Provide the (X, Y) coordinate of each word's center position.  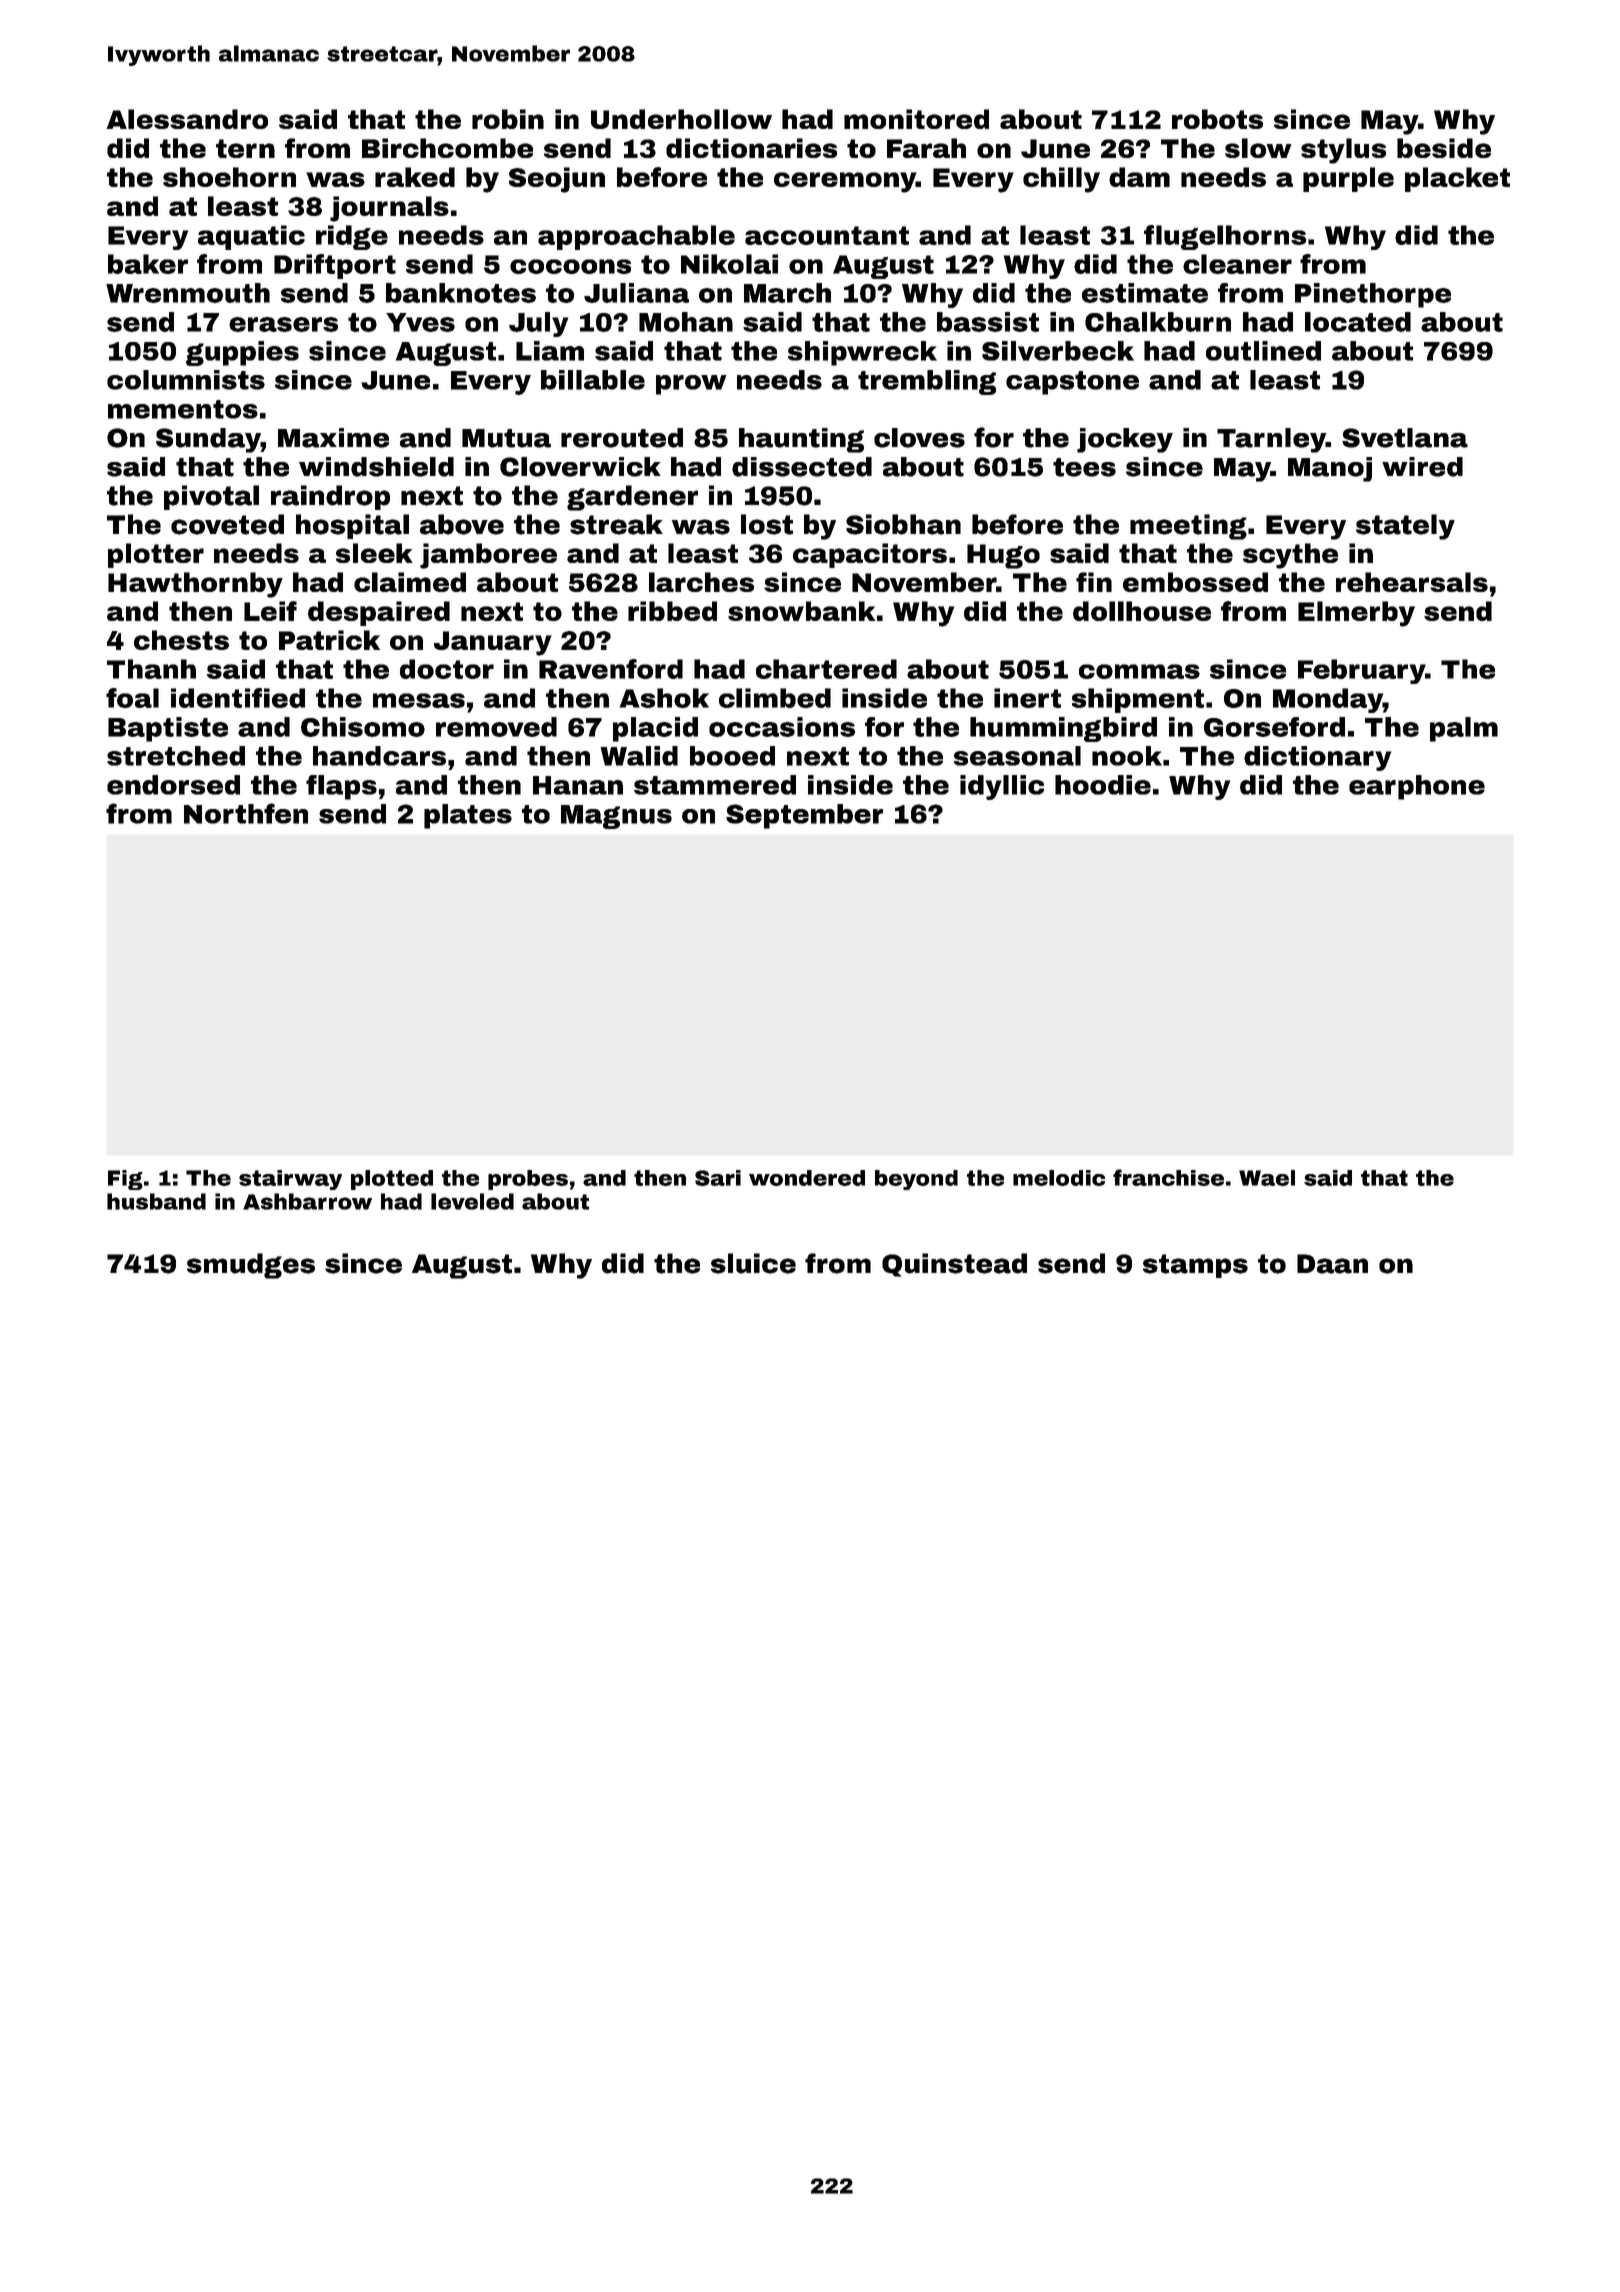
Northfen (246, 813)
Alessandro (187, 119)
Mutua (506, 438)
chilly (1061, 180)
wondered (807, 1178)
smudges (251, 1266)
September (804, 816)
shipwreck (862, 353)
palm (1464, 729)
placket (1457, 179)
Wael (1267, 1178)
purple (1348, 179)
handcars (379, 756)
